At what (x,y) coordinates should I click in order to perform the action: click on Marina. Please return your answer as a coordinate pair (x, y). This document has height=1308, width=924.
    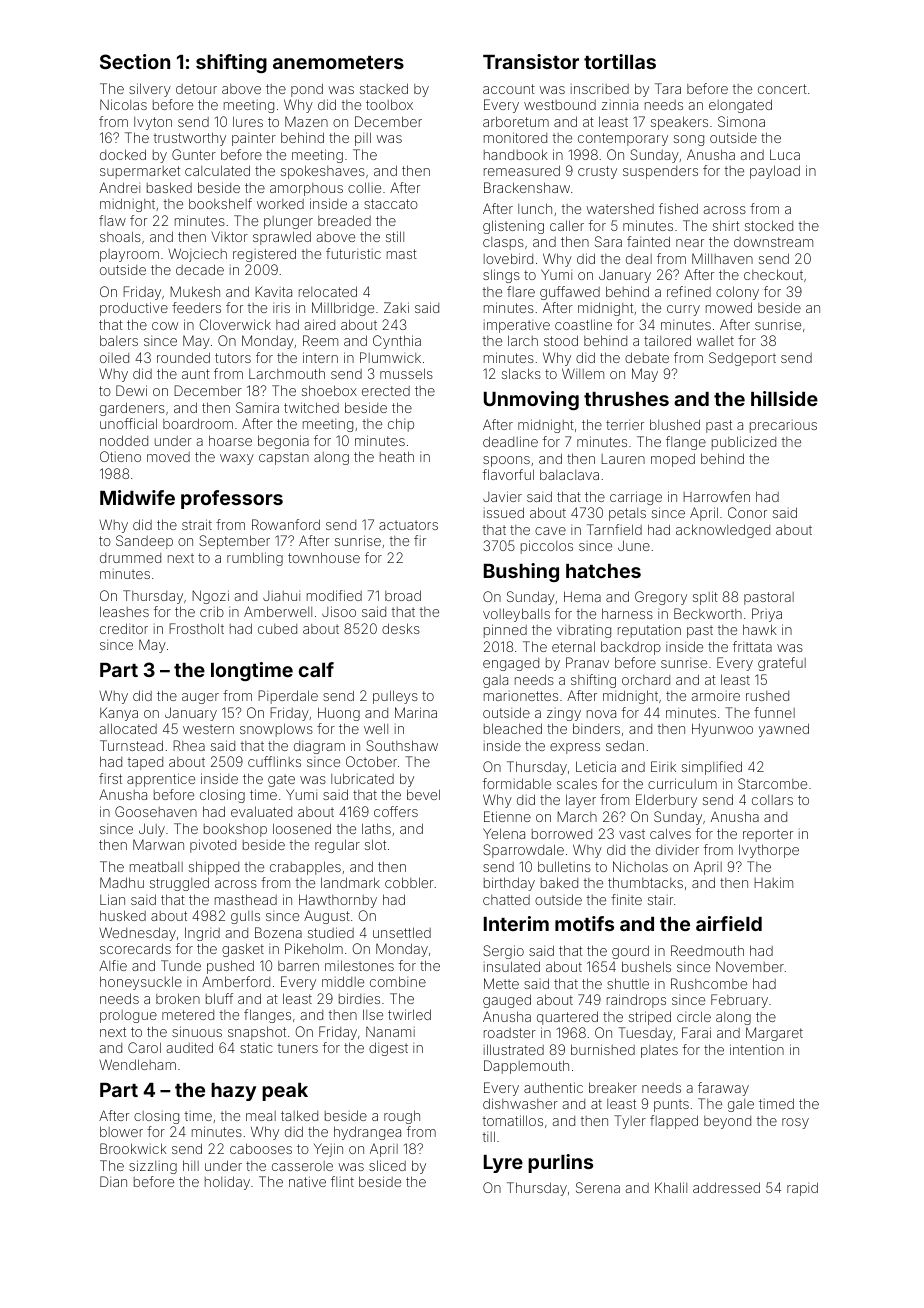
    Looking at the image, I should click on (416, 712).
